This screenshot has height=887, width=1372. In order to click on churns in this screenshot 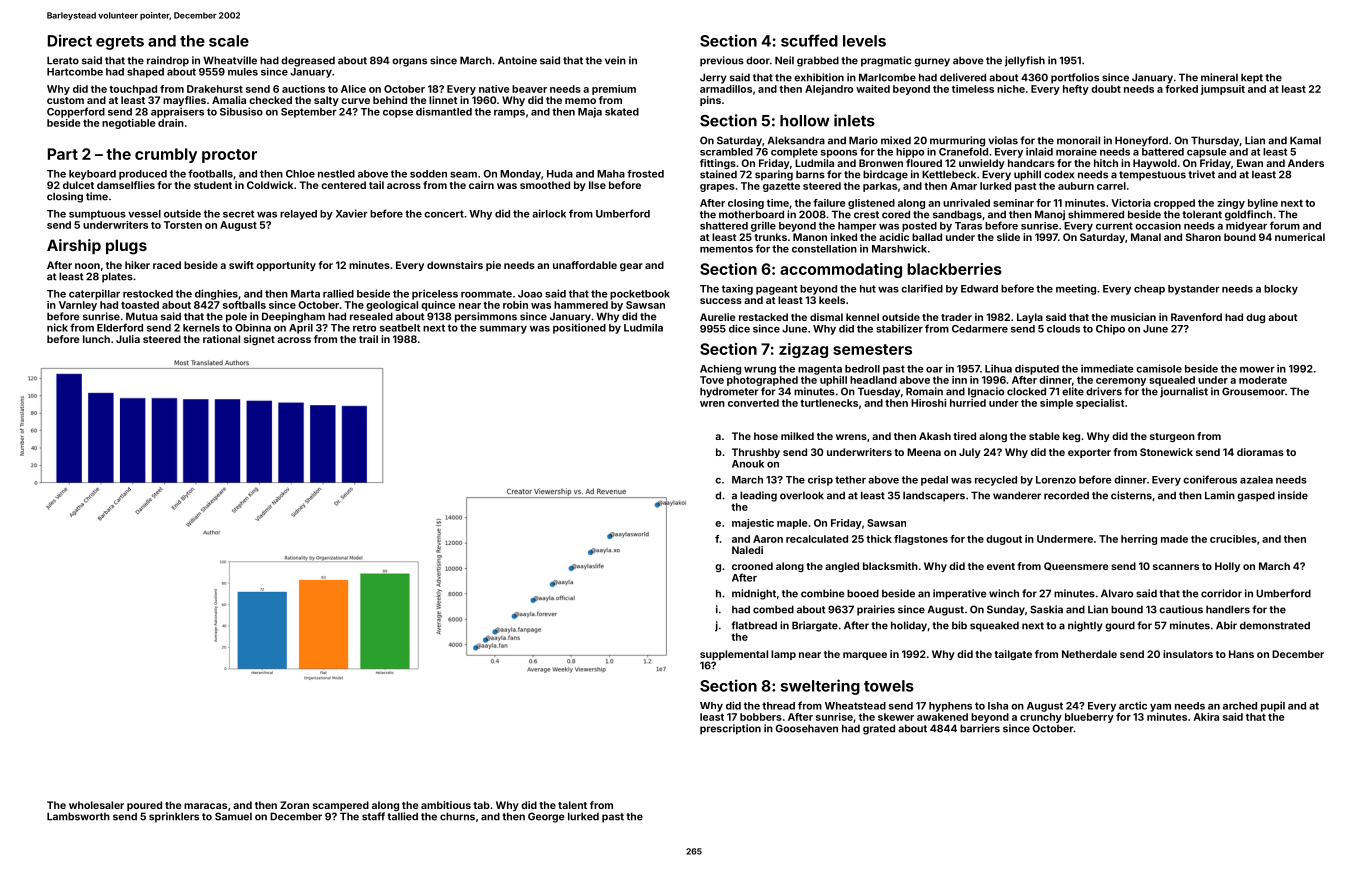, I will do `click(457, 816)`.
